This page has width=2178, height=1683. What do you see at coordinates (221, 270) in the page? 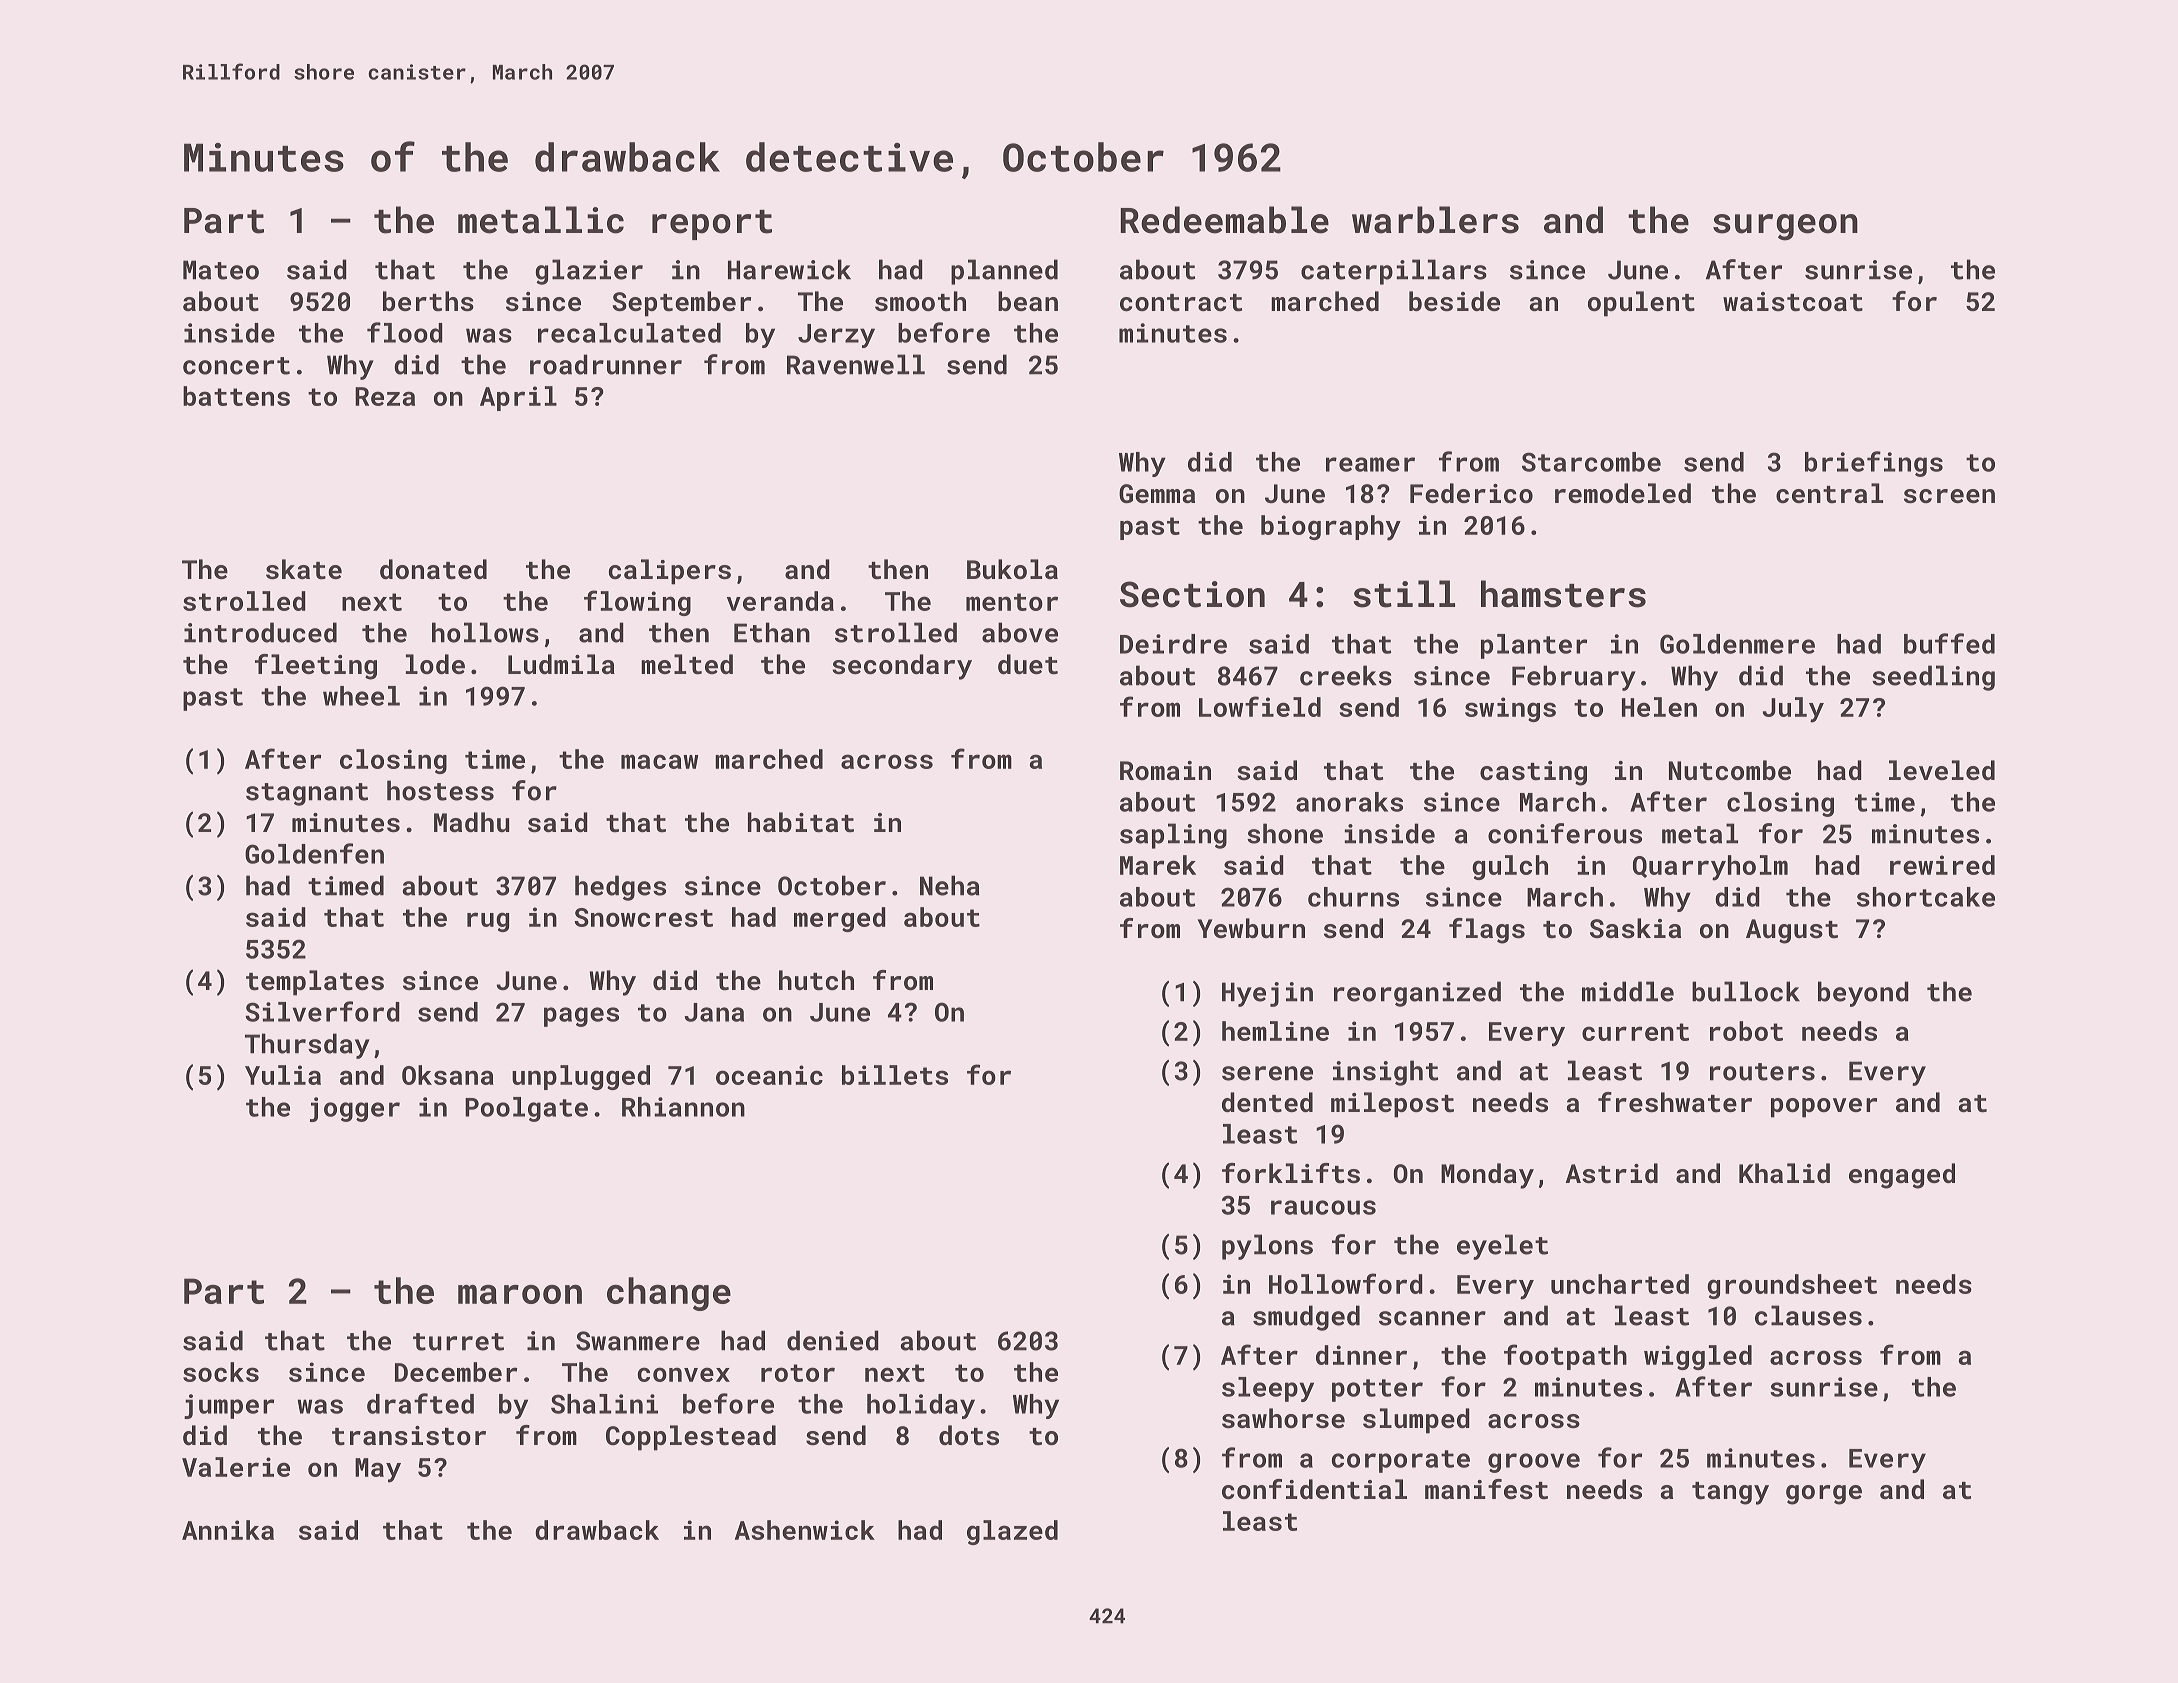
I see `Mateo` at bounding box center [221, 270].
